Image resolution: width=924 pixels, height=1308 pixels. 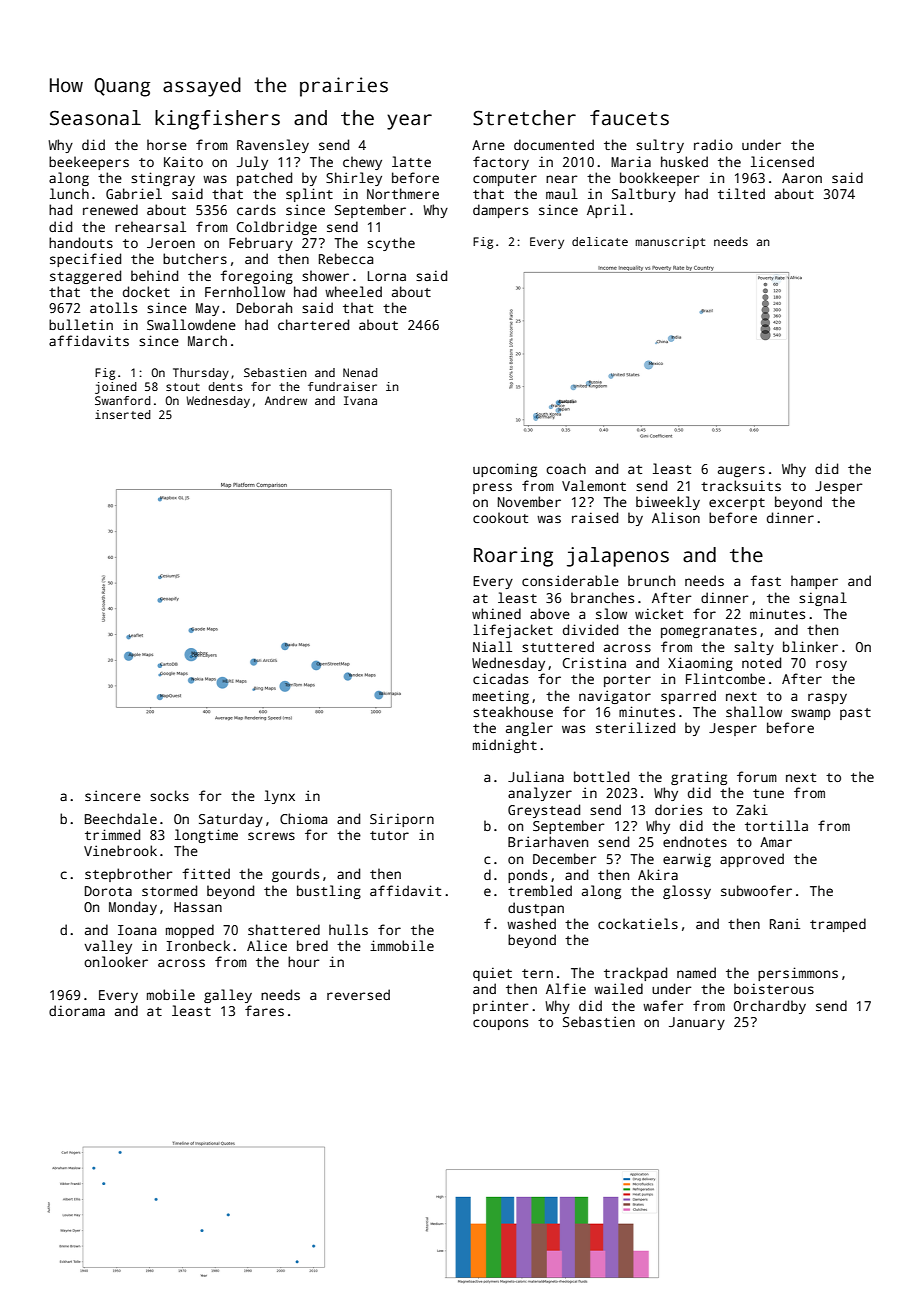 What do you see at coordinates (123, 414) in the screenshot?
I see `inserted` at bounding box center [123, 414].
